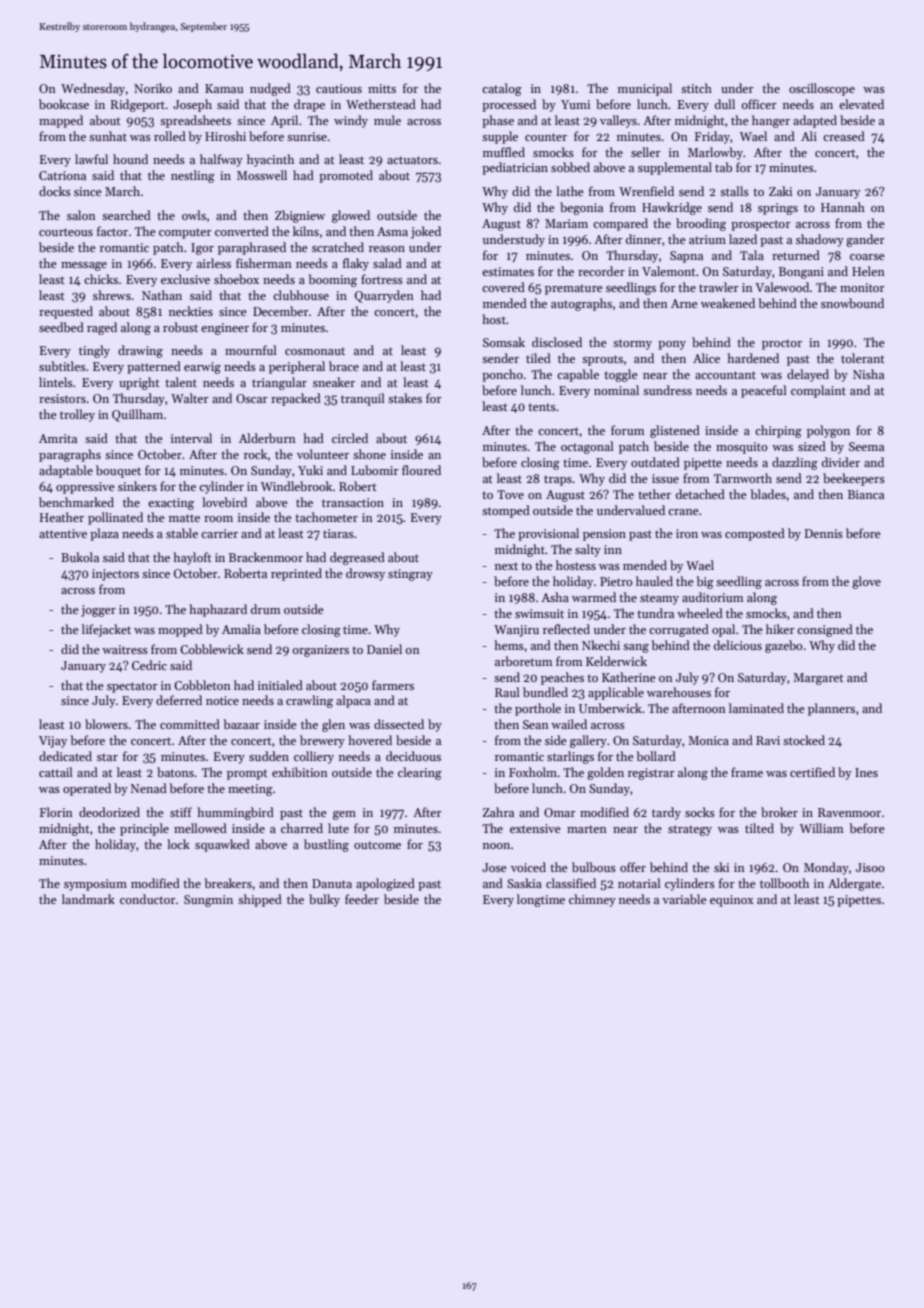 The height and width of the page is (1308, 924). Describe the element at coordinates (153, 88) in the page. I see `Noriko` at that location.
